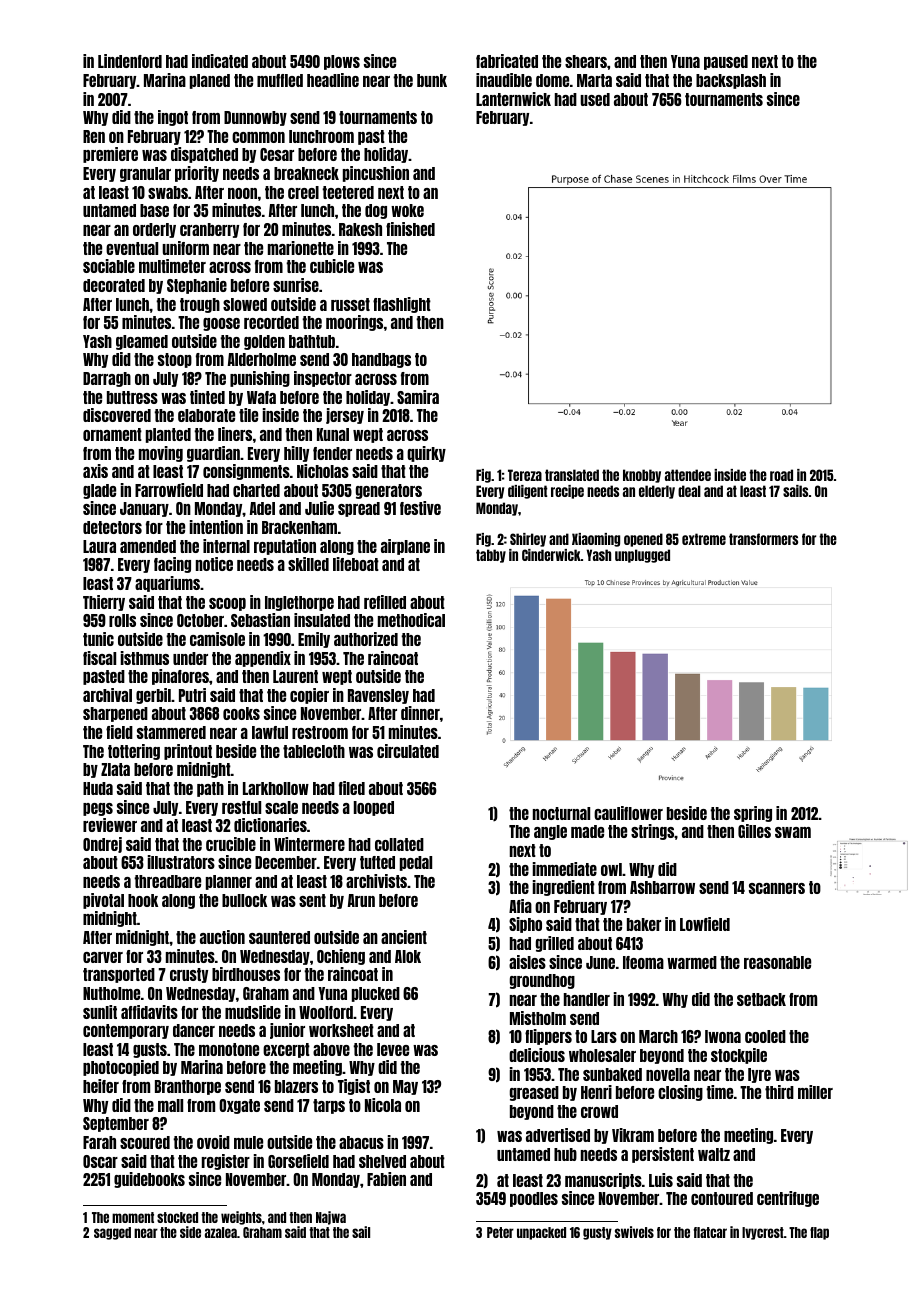 The image size is (924, 1308). Describe the element at coordinates (172, 565) in the document. I see `facing` at that location.
